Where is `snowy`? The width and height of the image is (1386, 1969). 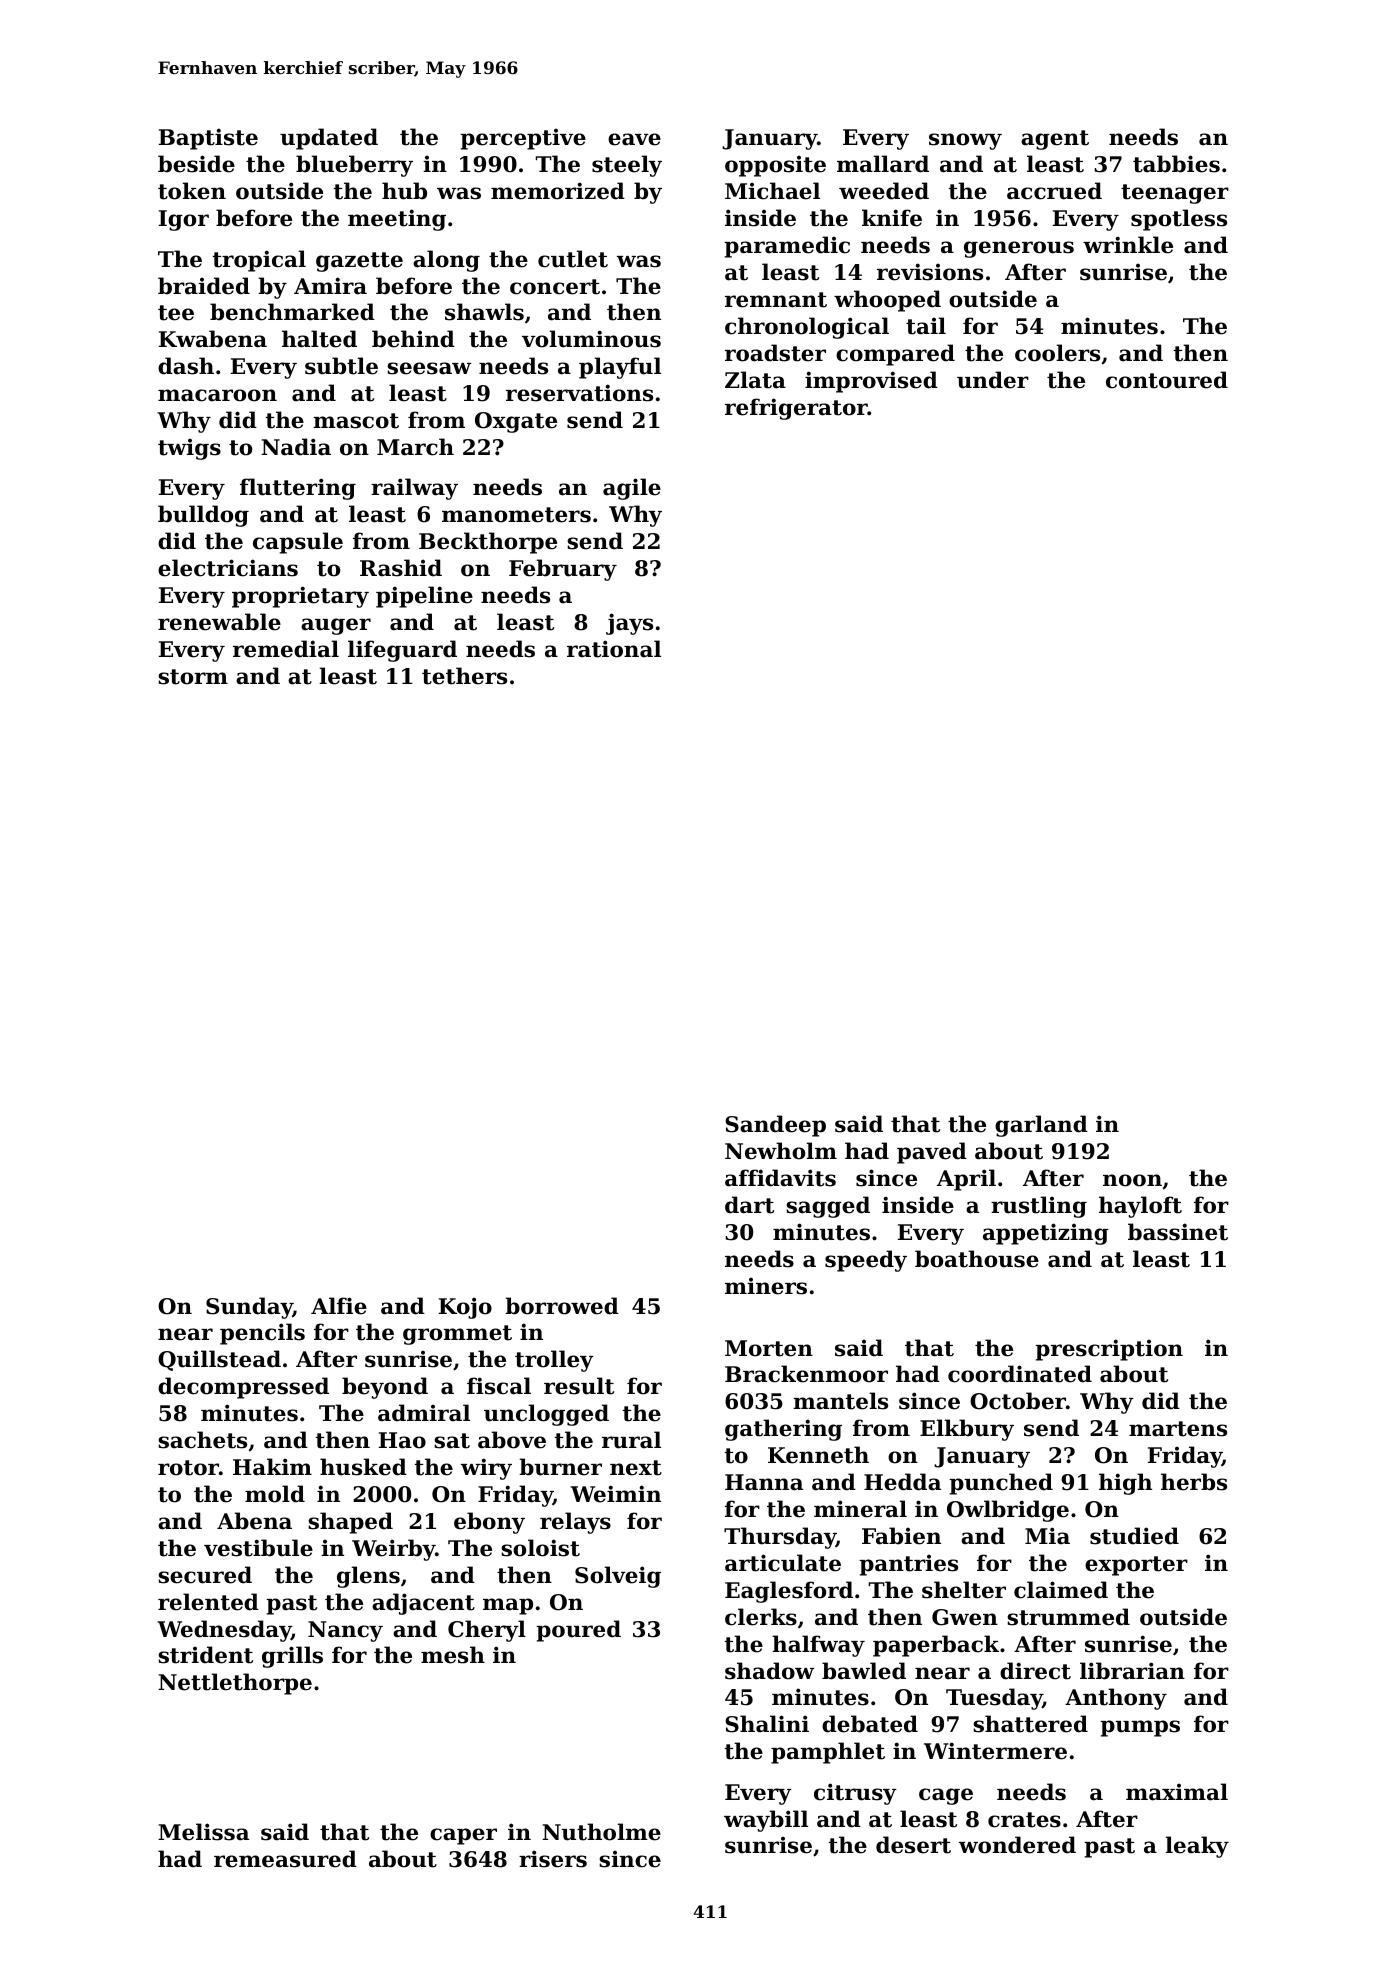 snowy is located at coordinates (965, 141).
